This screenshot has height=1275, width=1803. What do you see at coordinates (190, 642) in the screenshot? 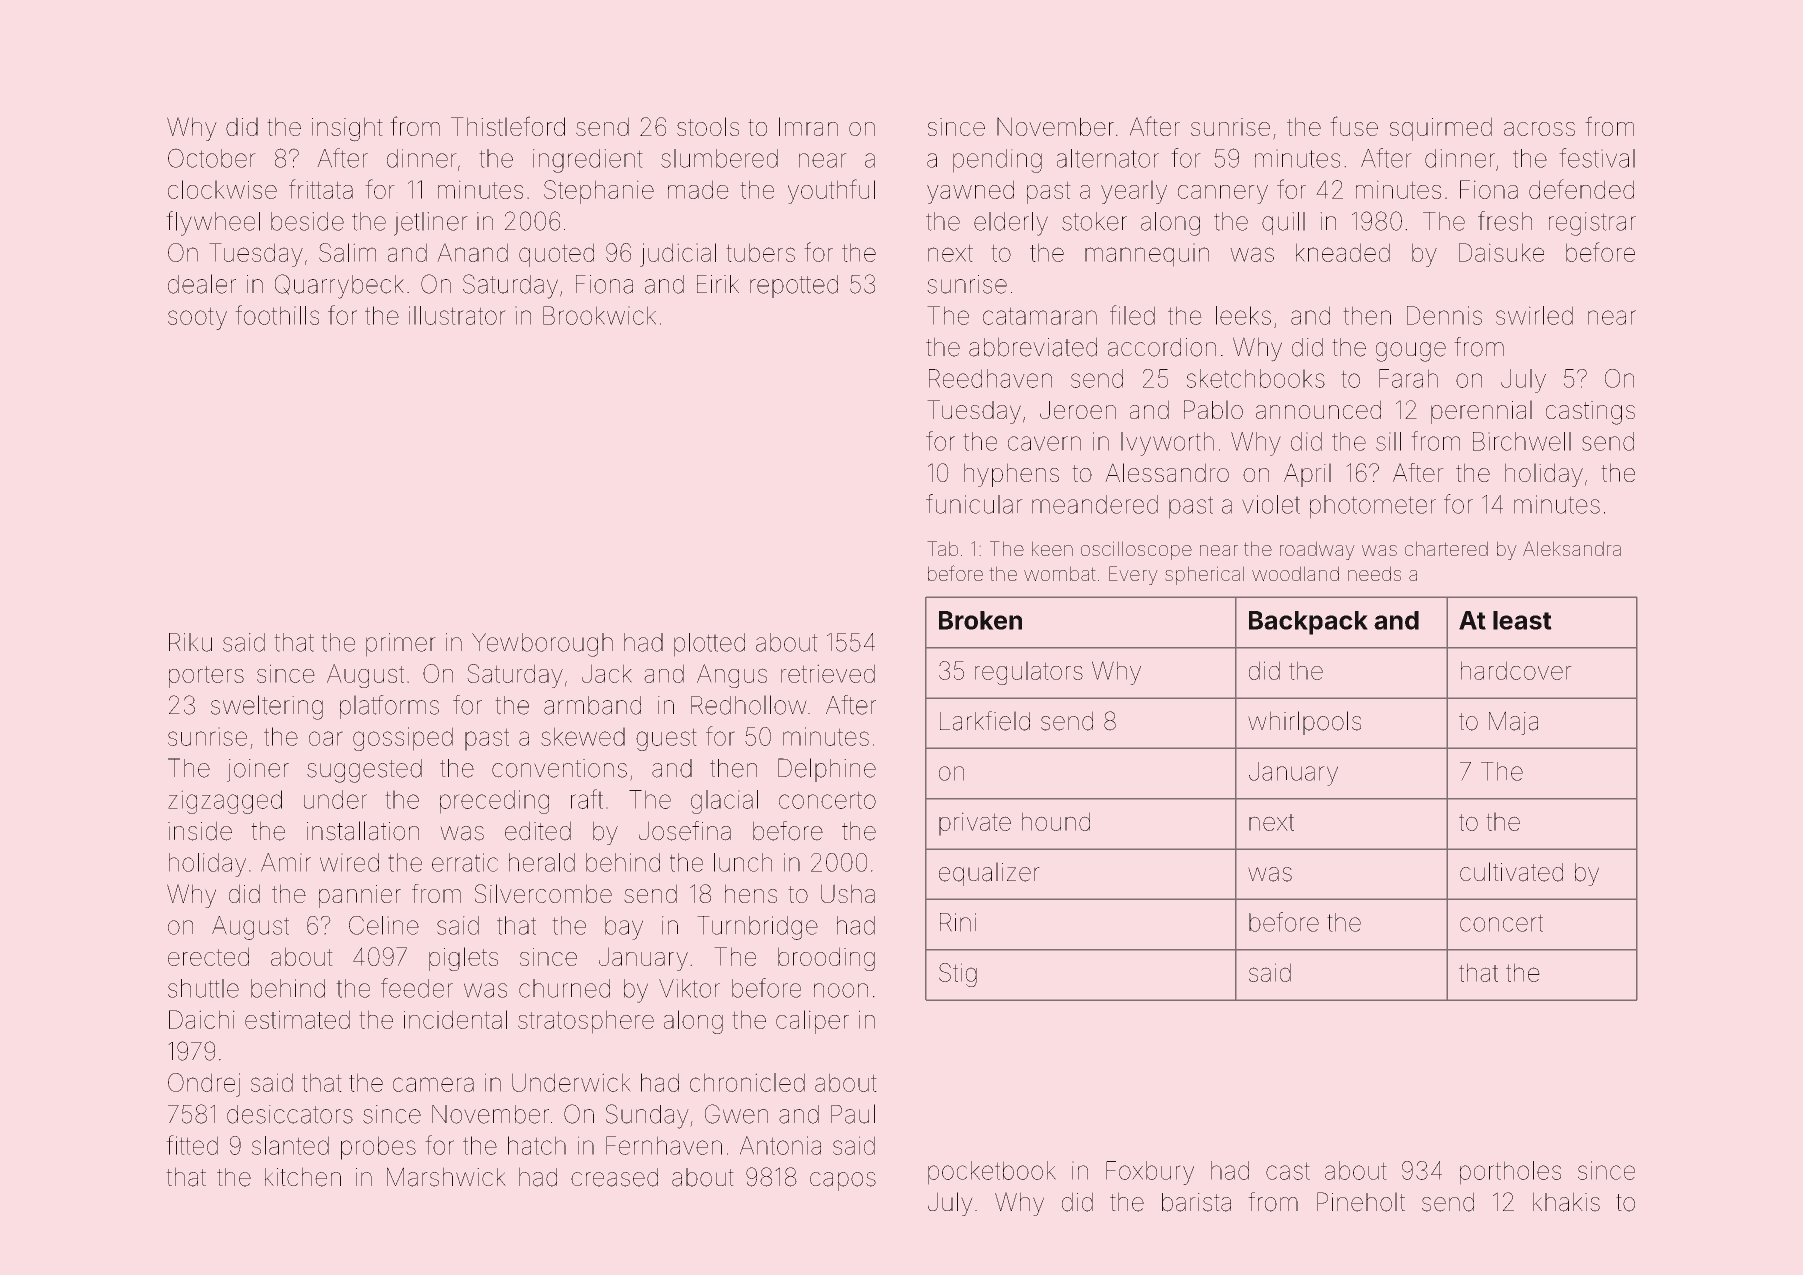
I see `Riku` at bounding box center [190, 642].
